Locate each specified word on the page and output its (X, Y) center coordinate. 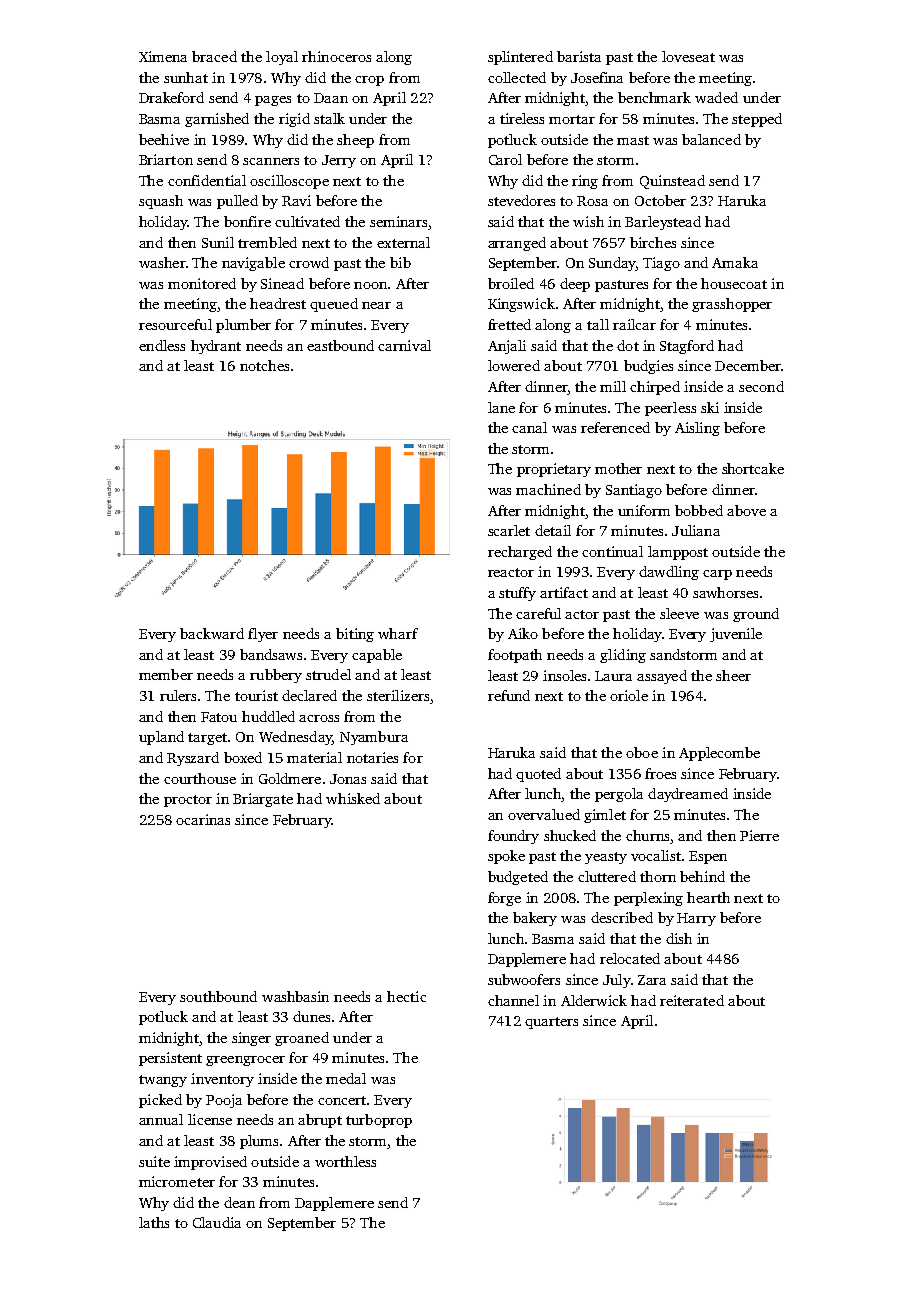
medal (346, 1078)
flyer (263, 635)
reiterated (692, 1000)
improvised (210, 1163)
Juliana (696, 530)
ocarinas (203, 819)
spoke (506, 857)
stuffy (517, 594)
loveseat (688, 56)
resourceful (175, 324)
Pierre (759, 835)
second (761, 386)
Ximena (163, 56)
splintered (520, 58)
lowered (514, 365)
